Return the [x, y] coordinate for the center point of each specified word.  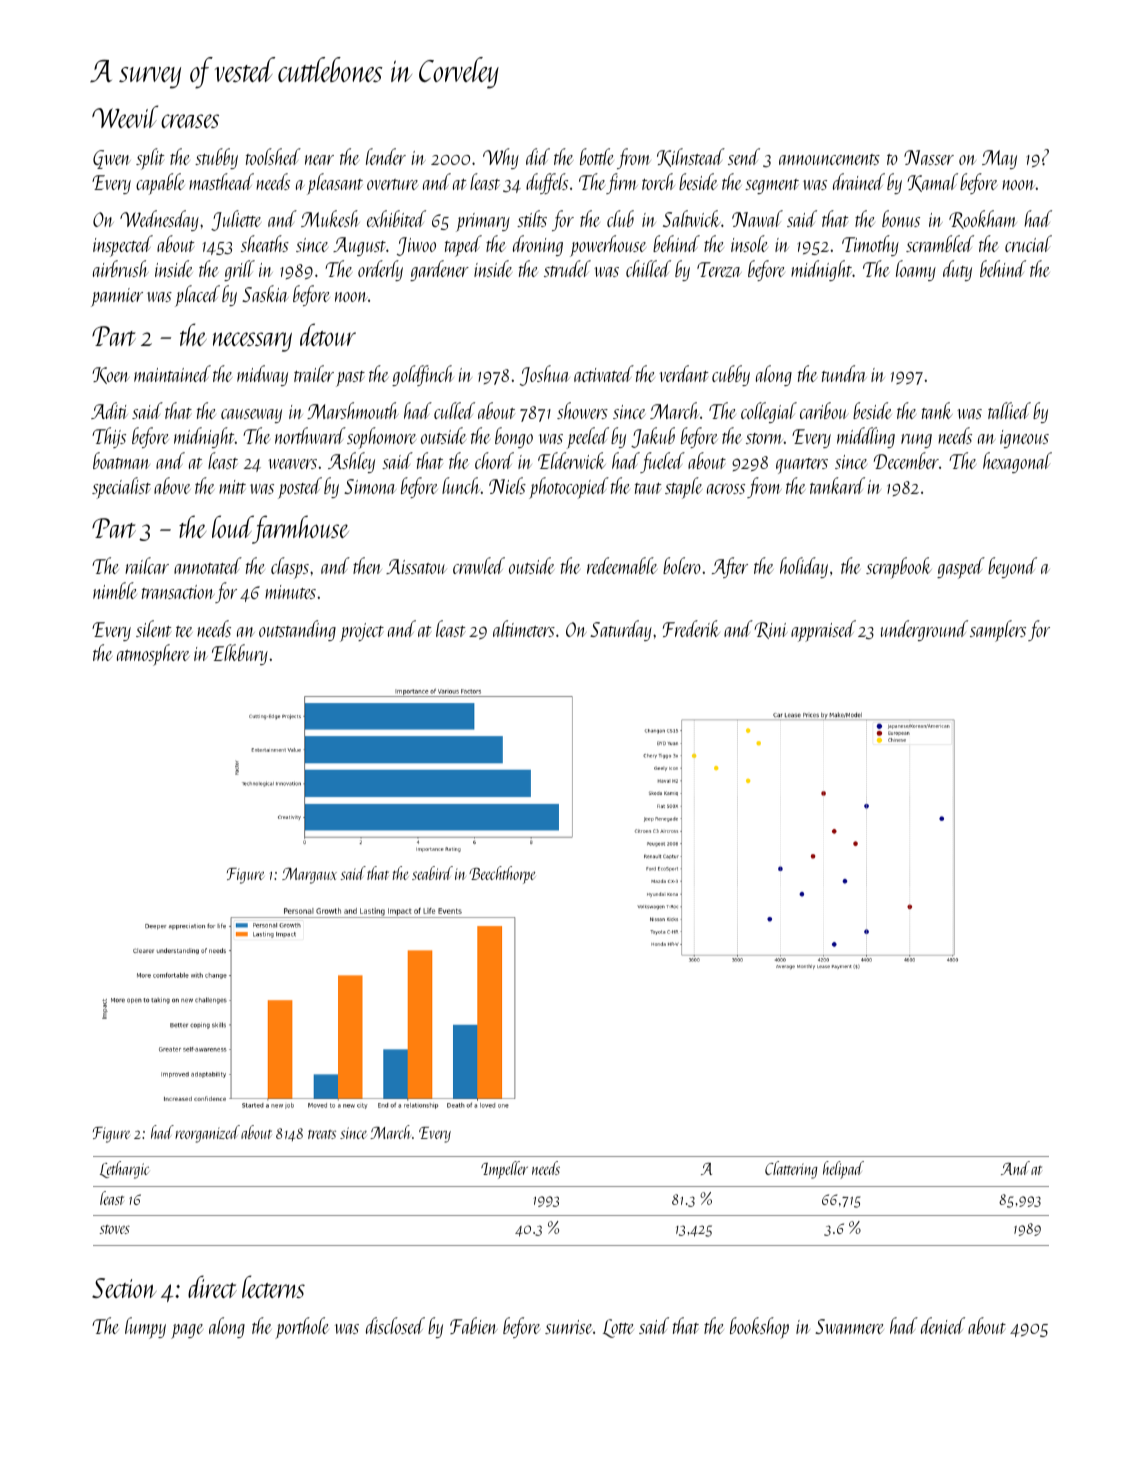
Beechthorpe [502, 875]
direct [212, 1286]
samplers [998, 631]
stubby [216, 158]
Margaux [309, 875]
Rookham [982, 219]
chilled [648, 268]
